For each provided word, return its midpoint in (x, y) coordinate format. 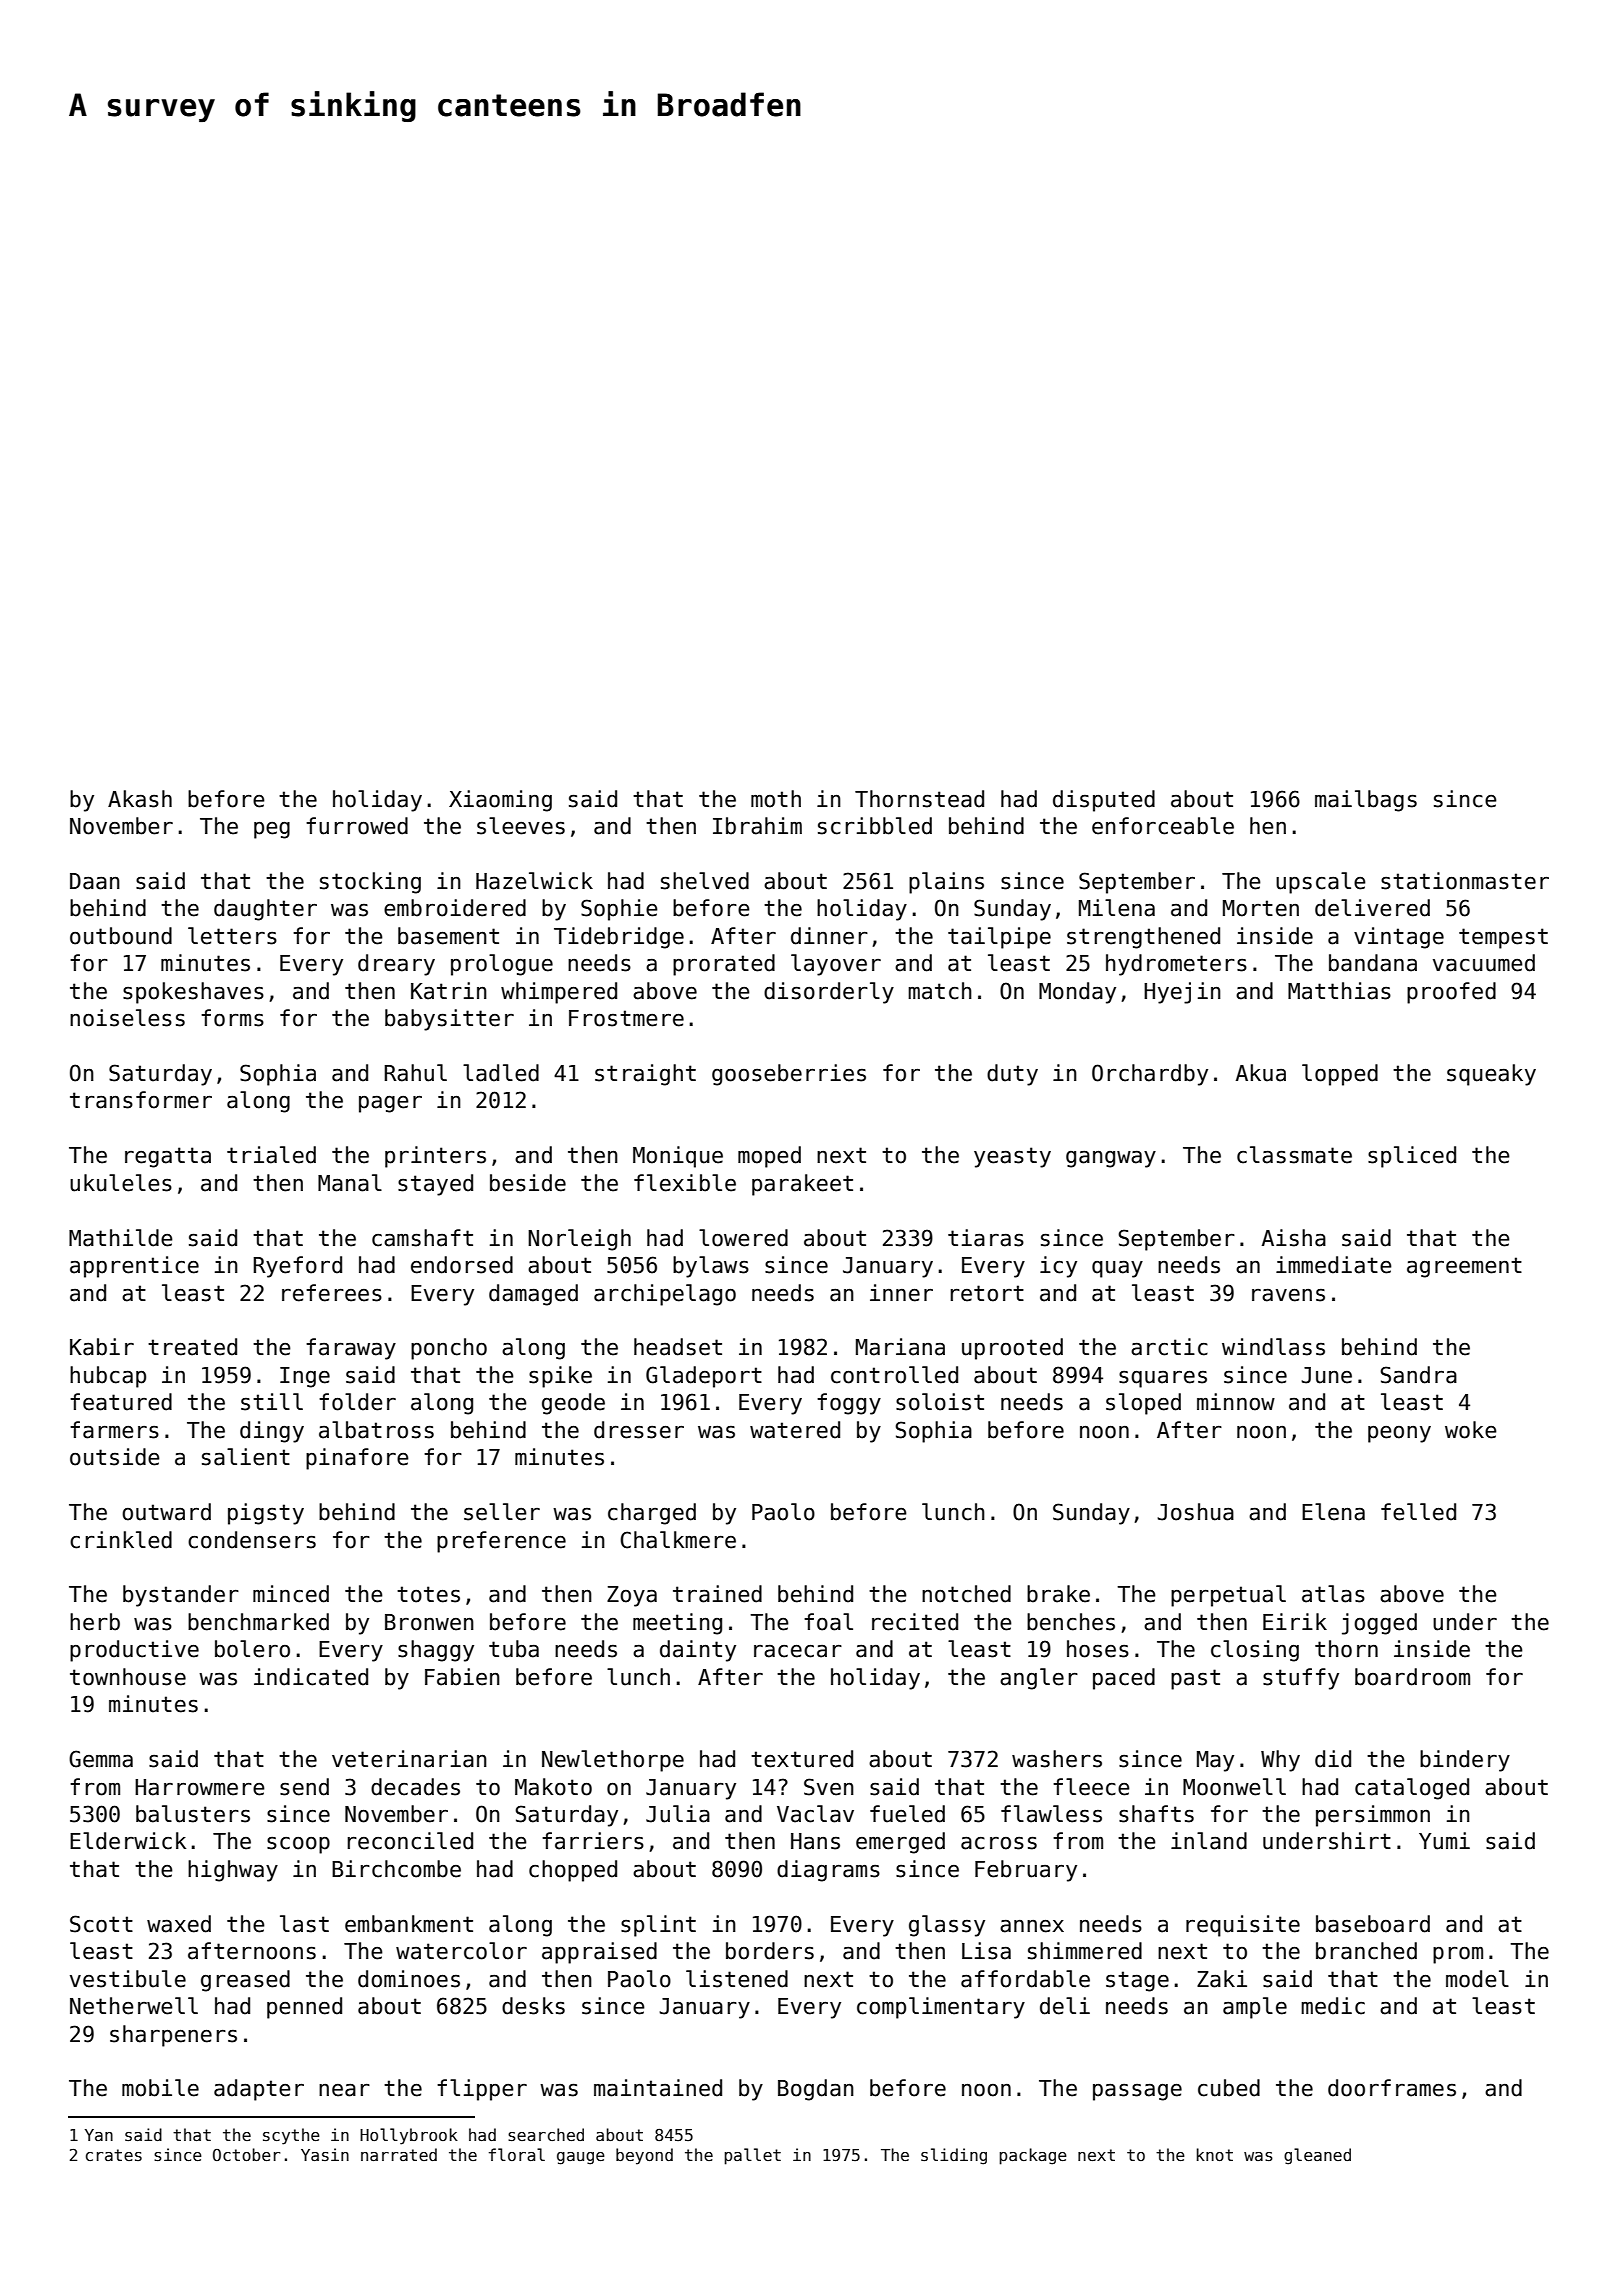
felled (1418, 1512)
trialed (271, 1155)
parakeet (802, 1185)
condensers (252, 1540)
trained (717, 1594)
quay (1117, 1269)
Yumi (1444, 1841)
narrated (399, 2154)
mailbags (1366, 801)
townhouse (128, 1677)
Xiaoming (500, 801)
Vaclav (815, 1814)
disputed (1104, 801)
